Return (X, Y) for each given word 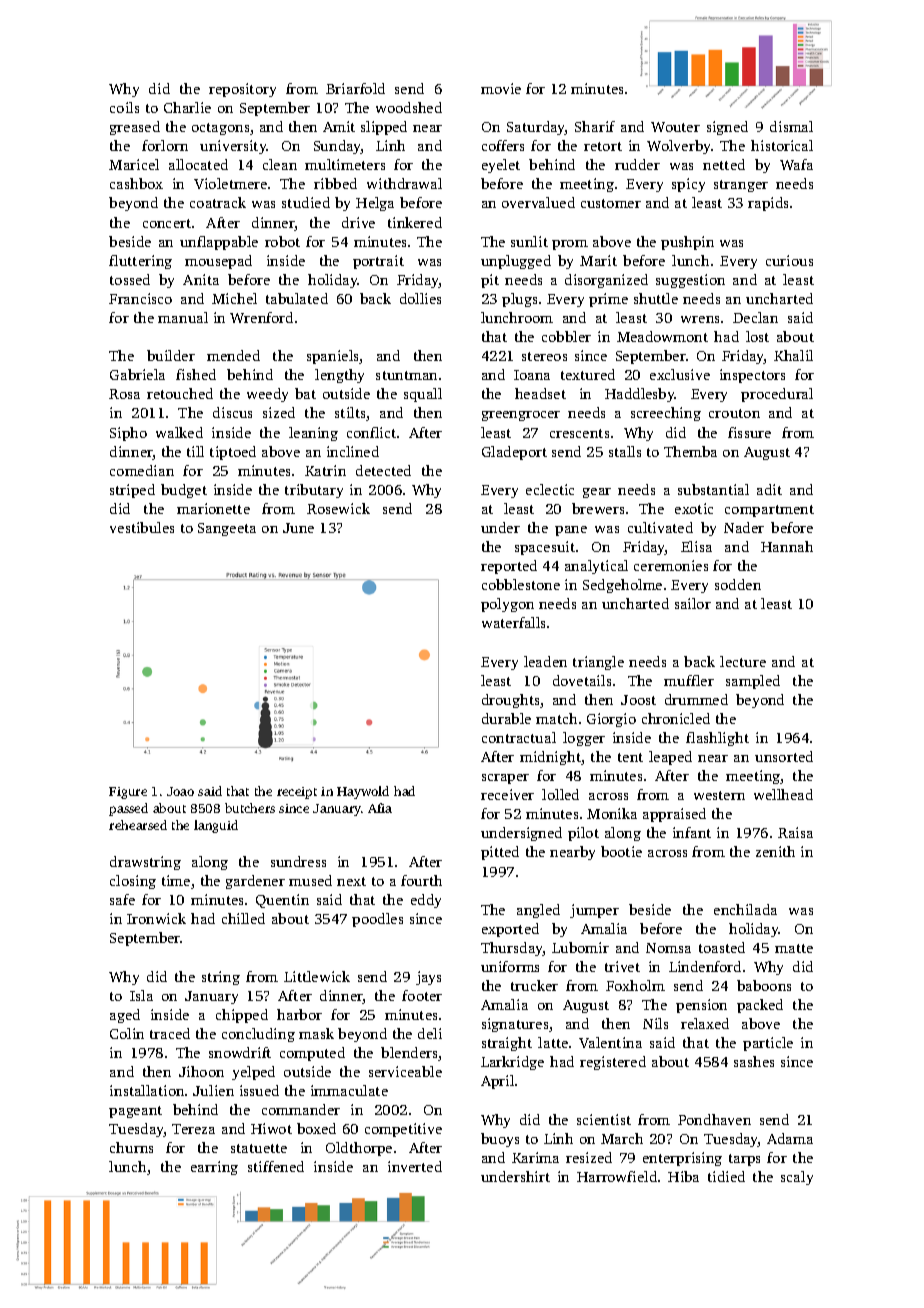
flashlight (717, 739)
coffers (503, 145)
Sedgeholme (622, 586)
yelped (253, 1073)
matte (794, 948)
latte (553, 1042)
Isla (141, 995)
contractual (519, 737)
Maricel (134, 164)
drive (358, 222)
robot (282, 241)
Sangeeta (227, 529)
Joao (180, 791)
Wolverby (678, 147)
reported (509, 567)
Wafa (796, 164)
